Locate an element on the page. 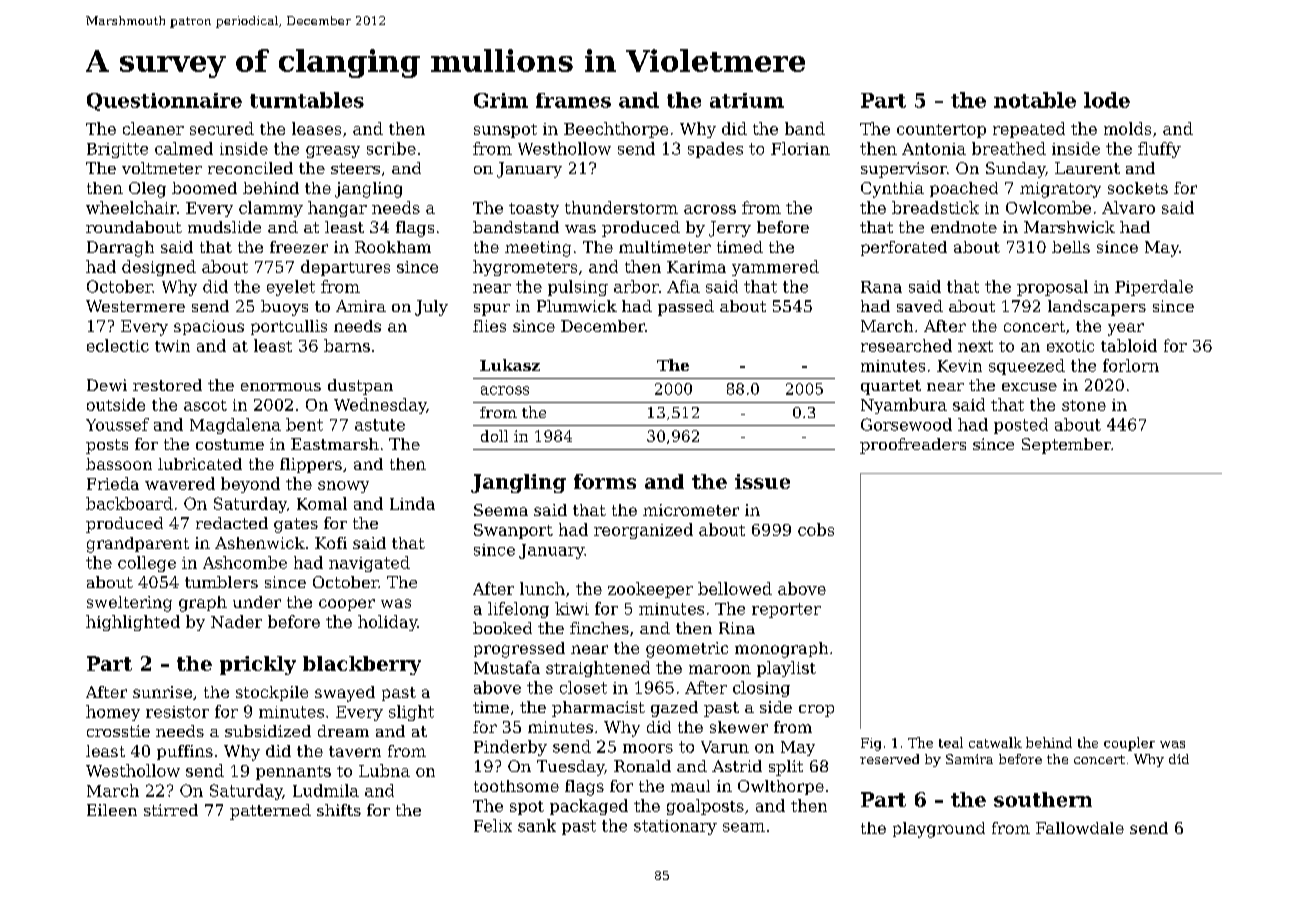 This document has width=1308, height=924. forms is located at coordinates (605, 481).
